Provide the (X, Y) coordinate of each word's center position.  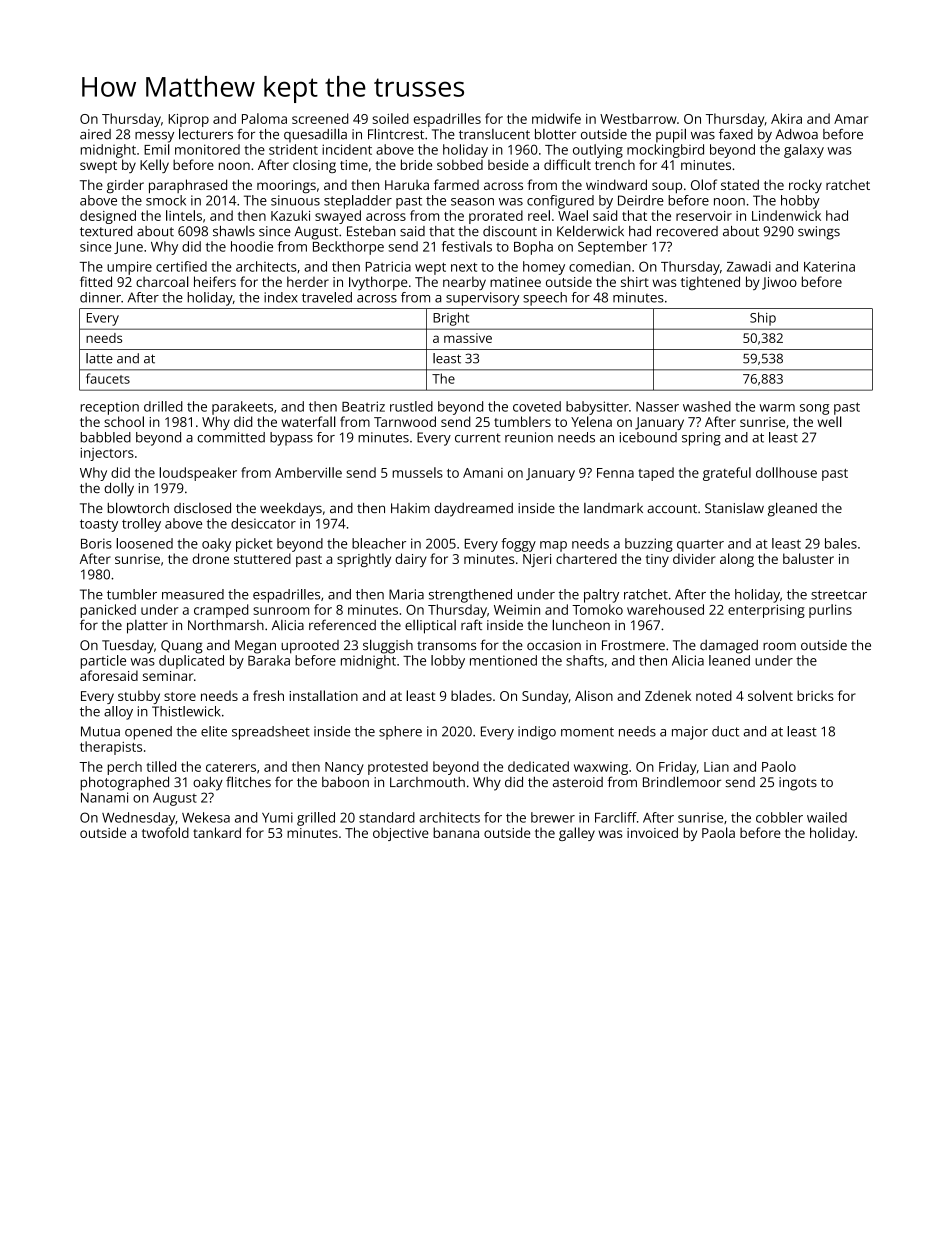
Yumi (277, 817)
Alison (594, 695)
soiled (390, 118)
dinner (100, 297)
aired (95, 134)
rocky (805, 186)
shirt (635, 281)
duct (725, 731)
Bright (451, 319)
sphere (400, 733)
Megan (255, 647)
